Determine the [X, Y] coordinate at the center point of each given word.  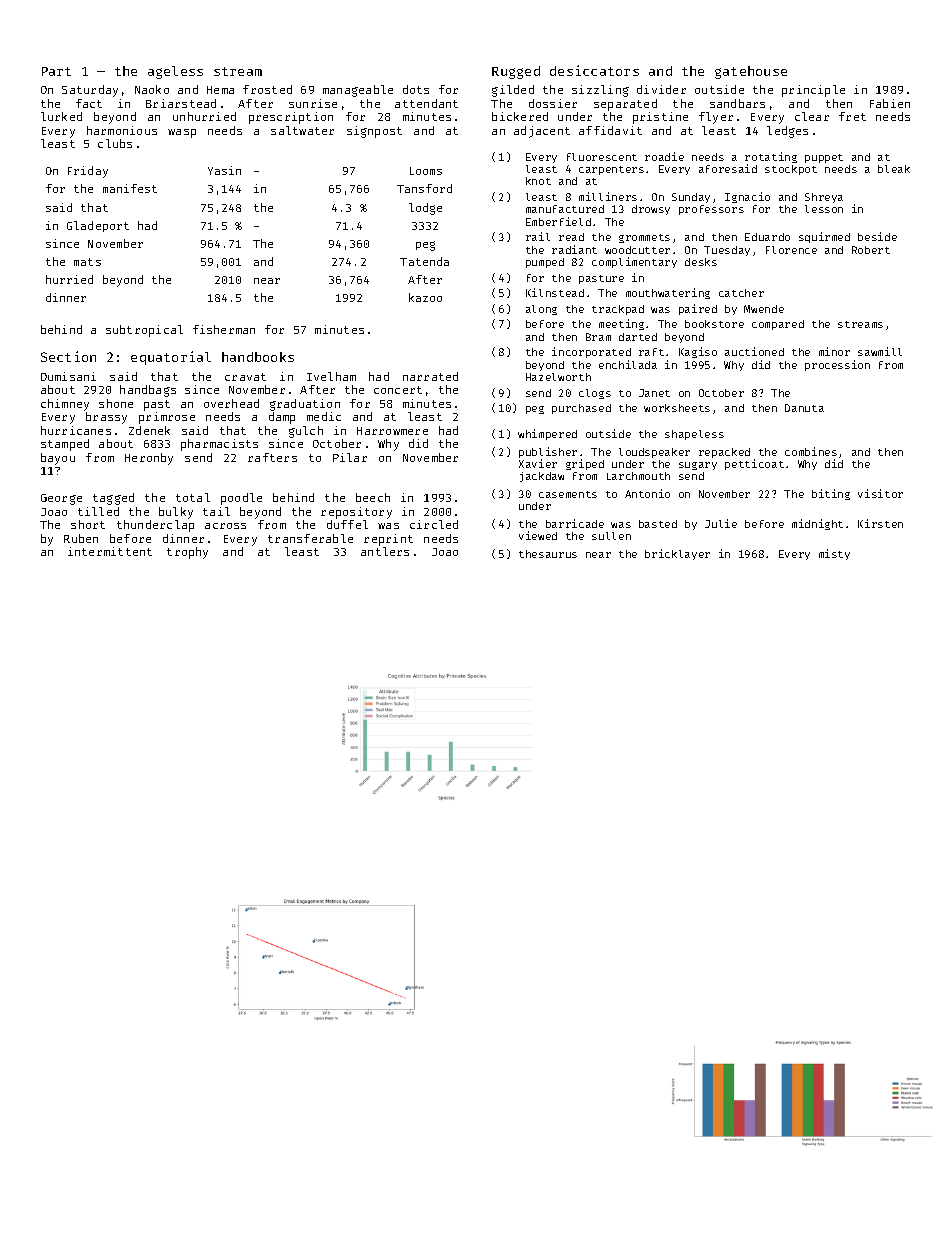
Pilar [350, 457]
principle [813, 91]
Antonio [647, 493]
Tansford [424, 188]
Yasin [224, 170]
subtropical [144, 331]
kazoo [425, 297]
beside [877, 236]
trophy [187, 553]
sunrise [313, 103]
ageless [175, 72]
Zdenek [149, 430]
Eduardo [767, 237]
